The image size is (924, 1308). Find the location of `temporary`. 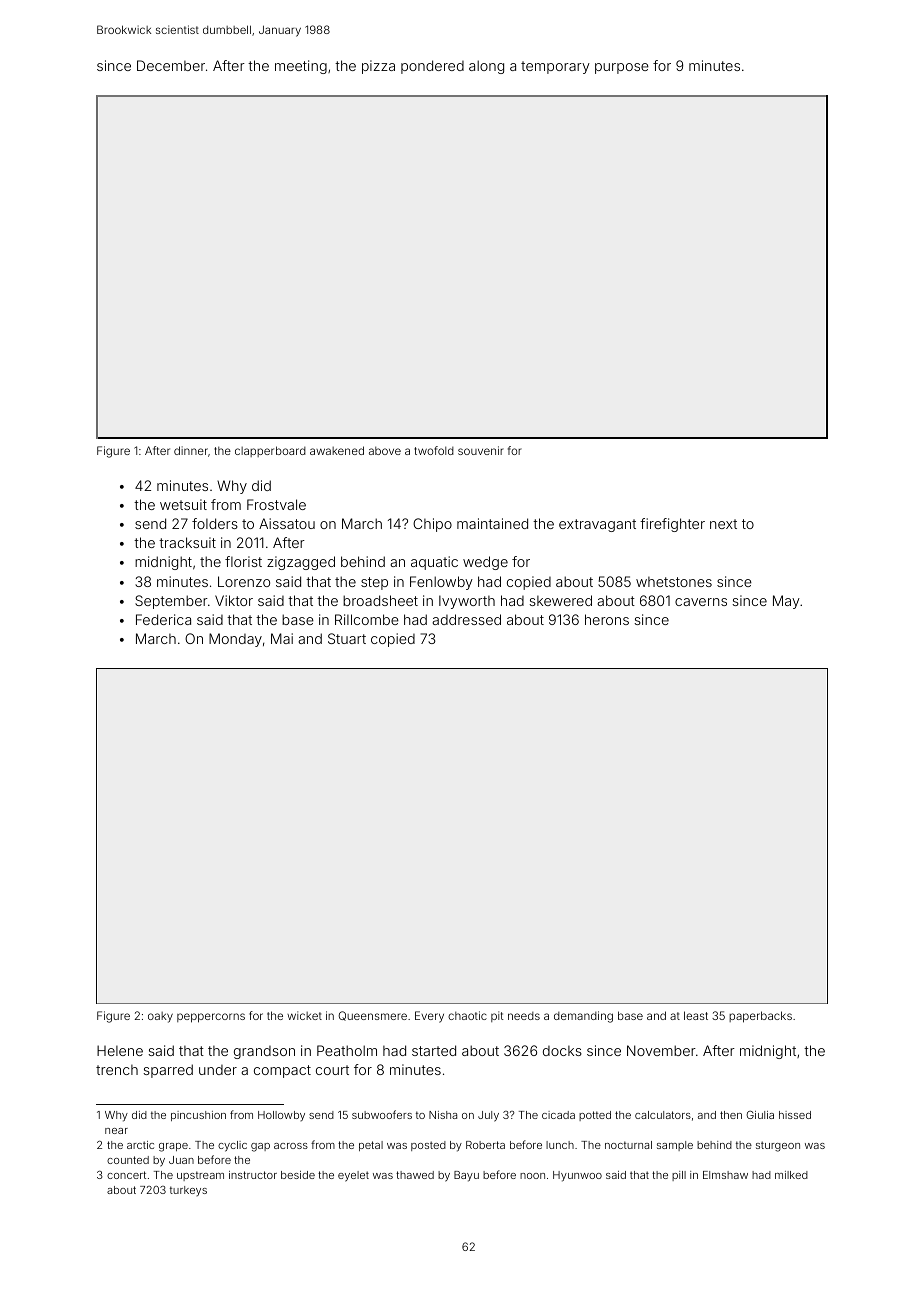

temporary is located at coordinates (555, 67).
